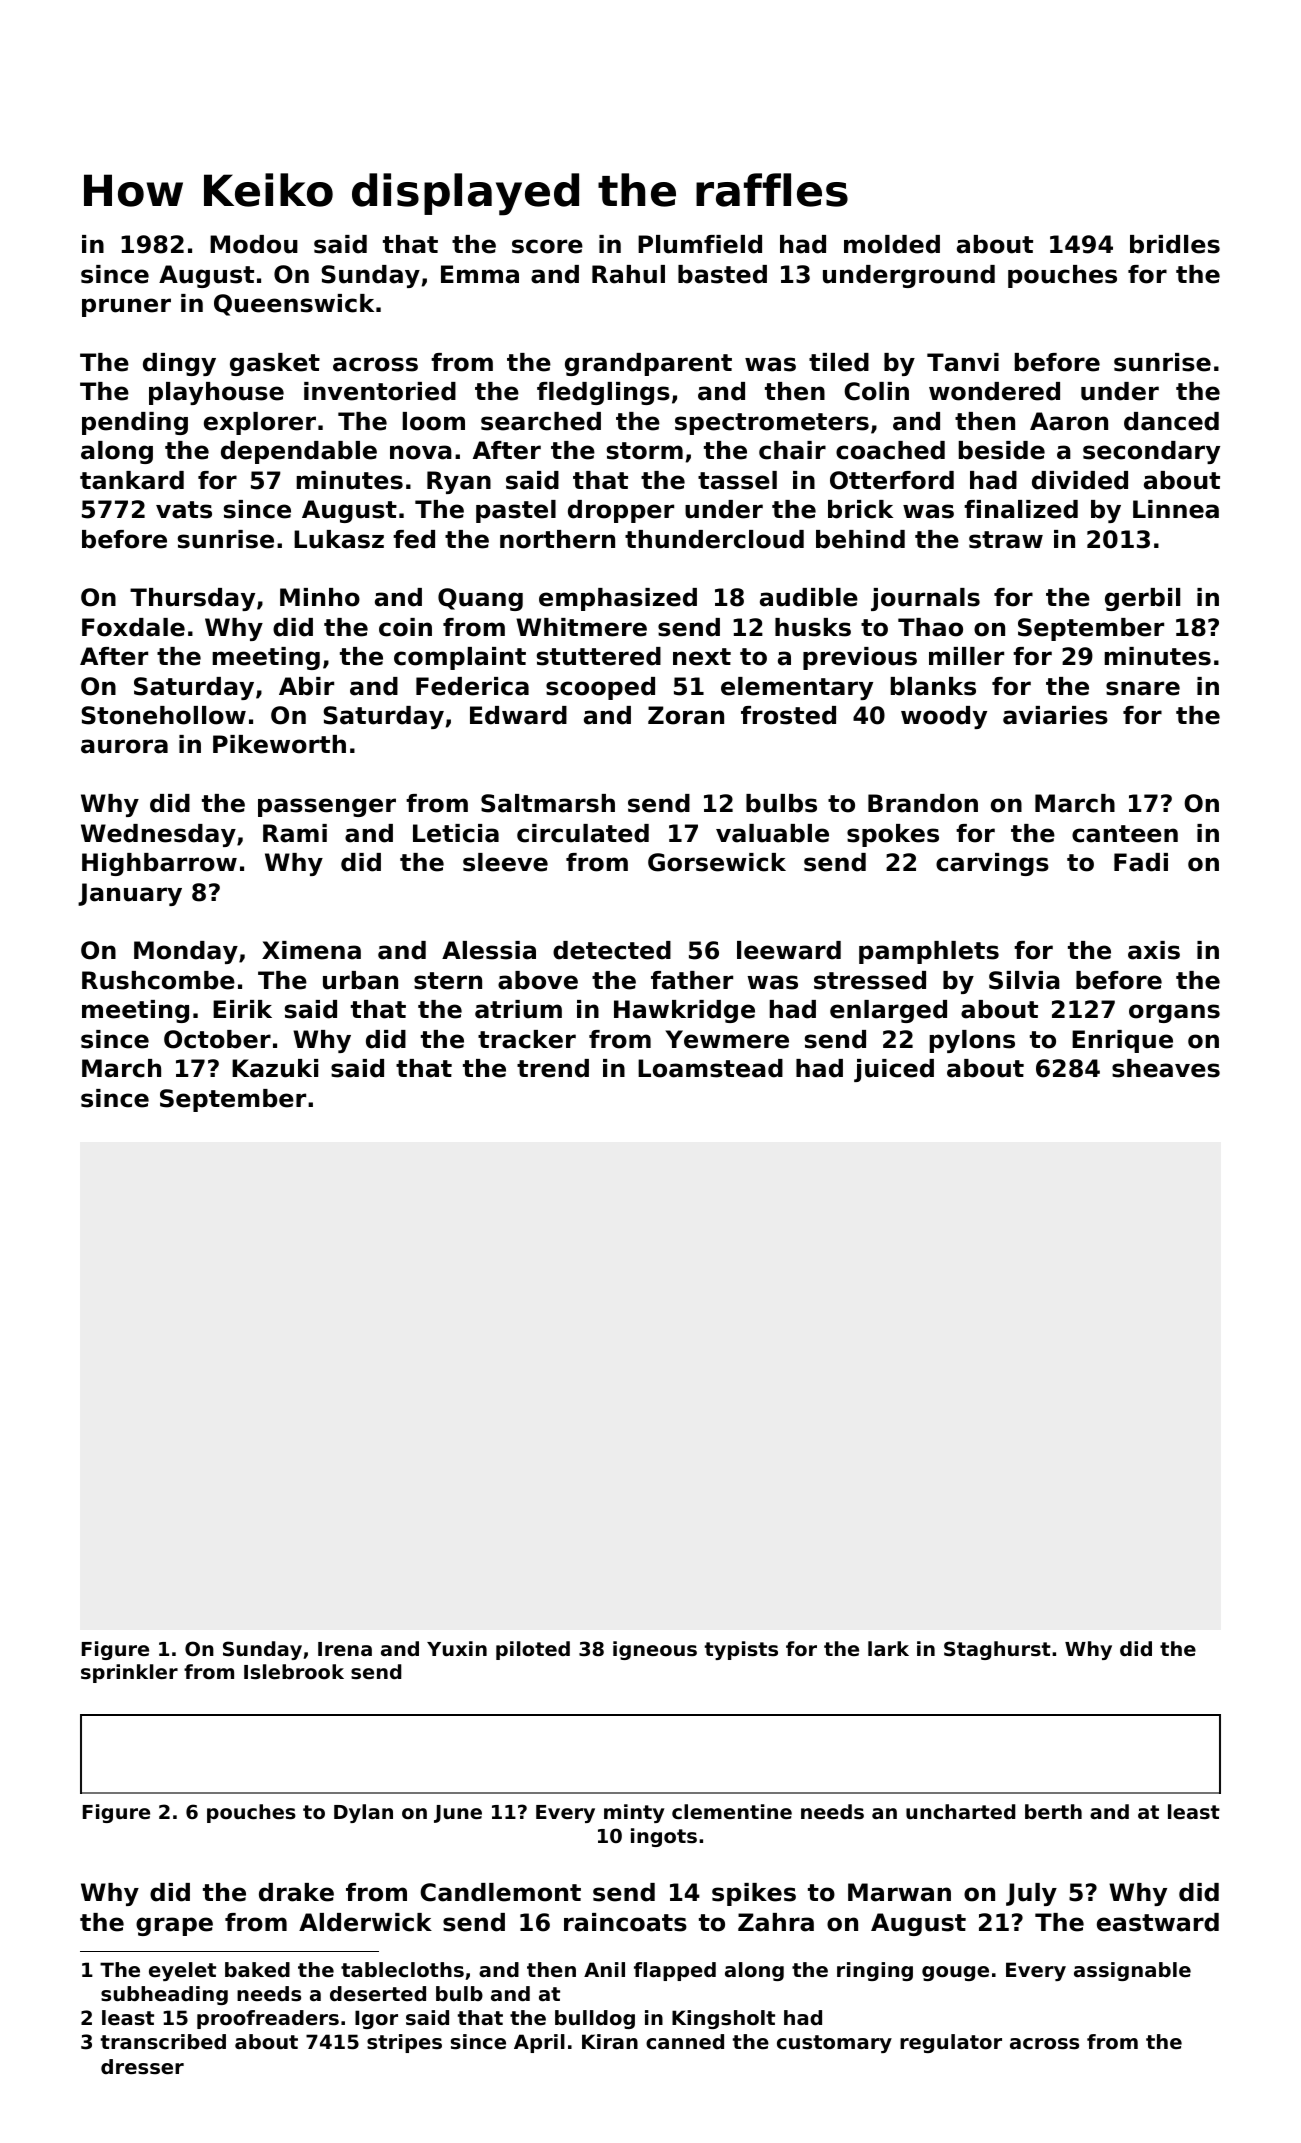 The image size is (1301, 2143). I want to click on sprinkler, so click(129, 1673).
